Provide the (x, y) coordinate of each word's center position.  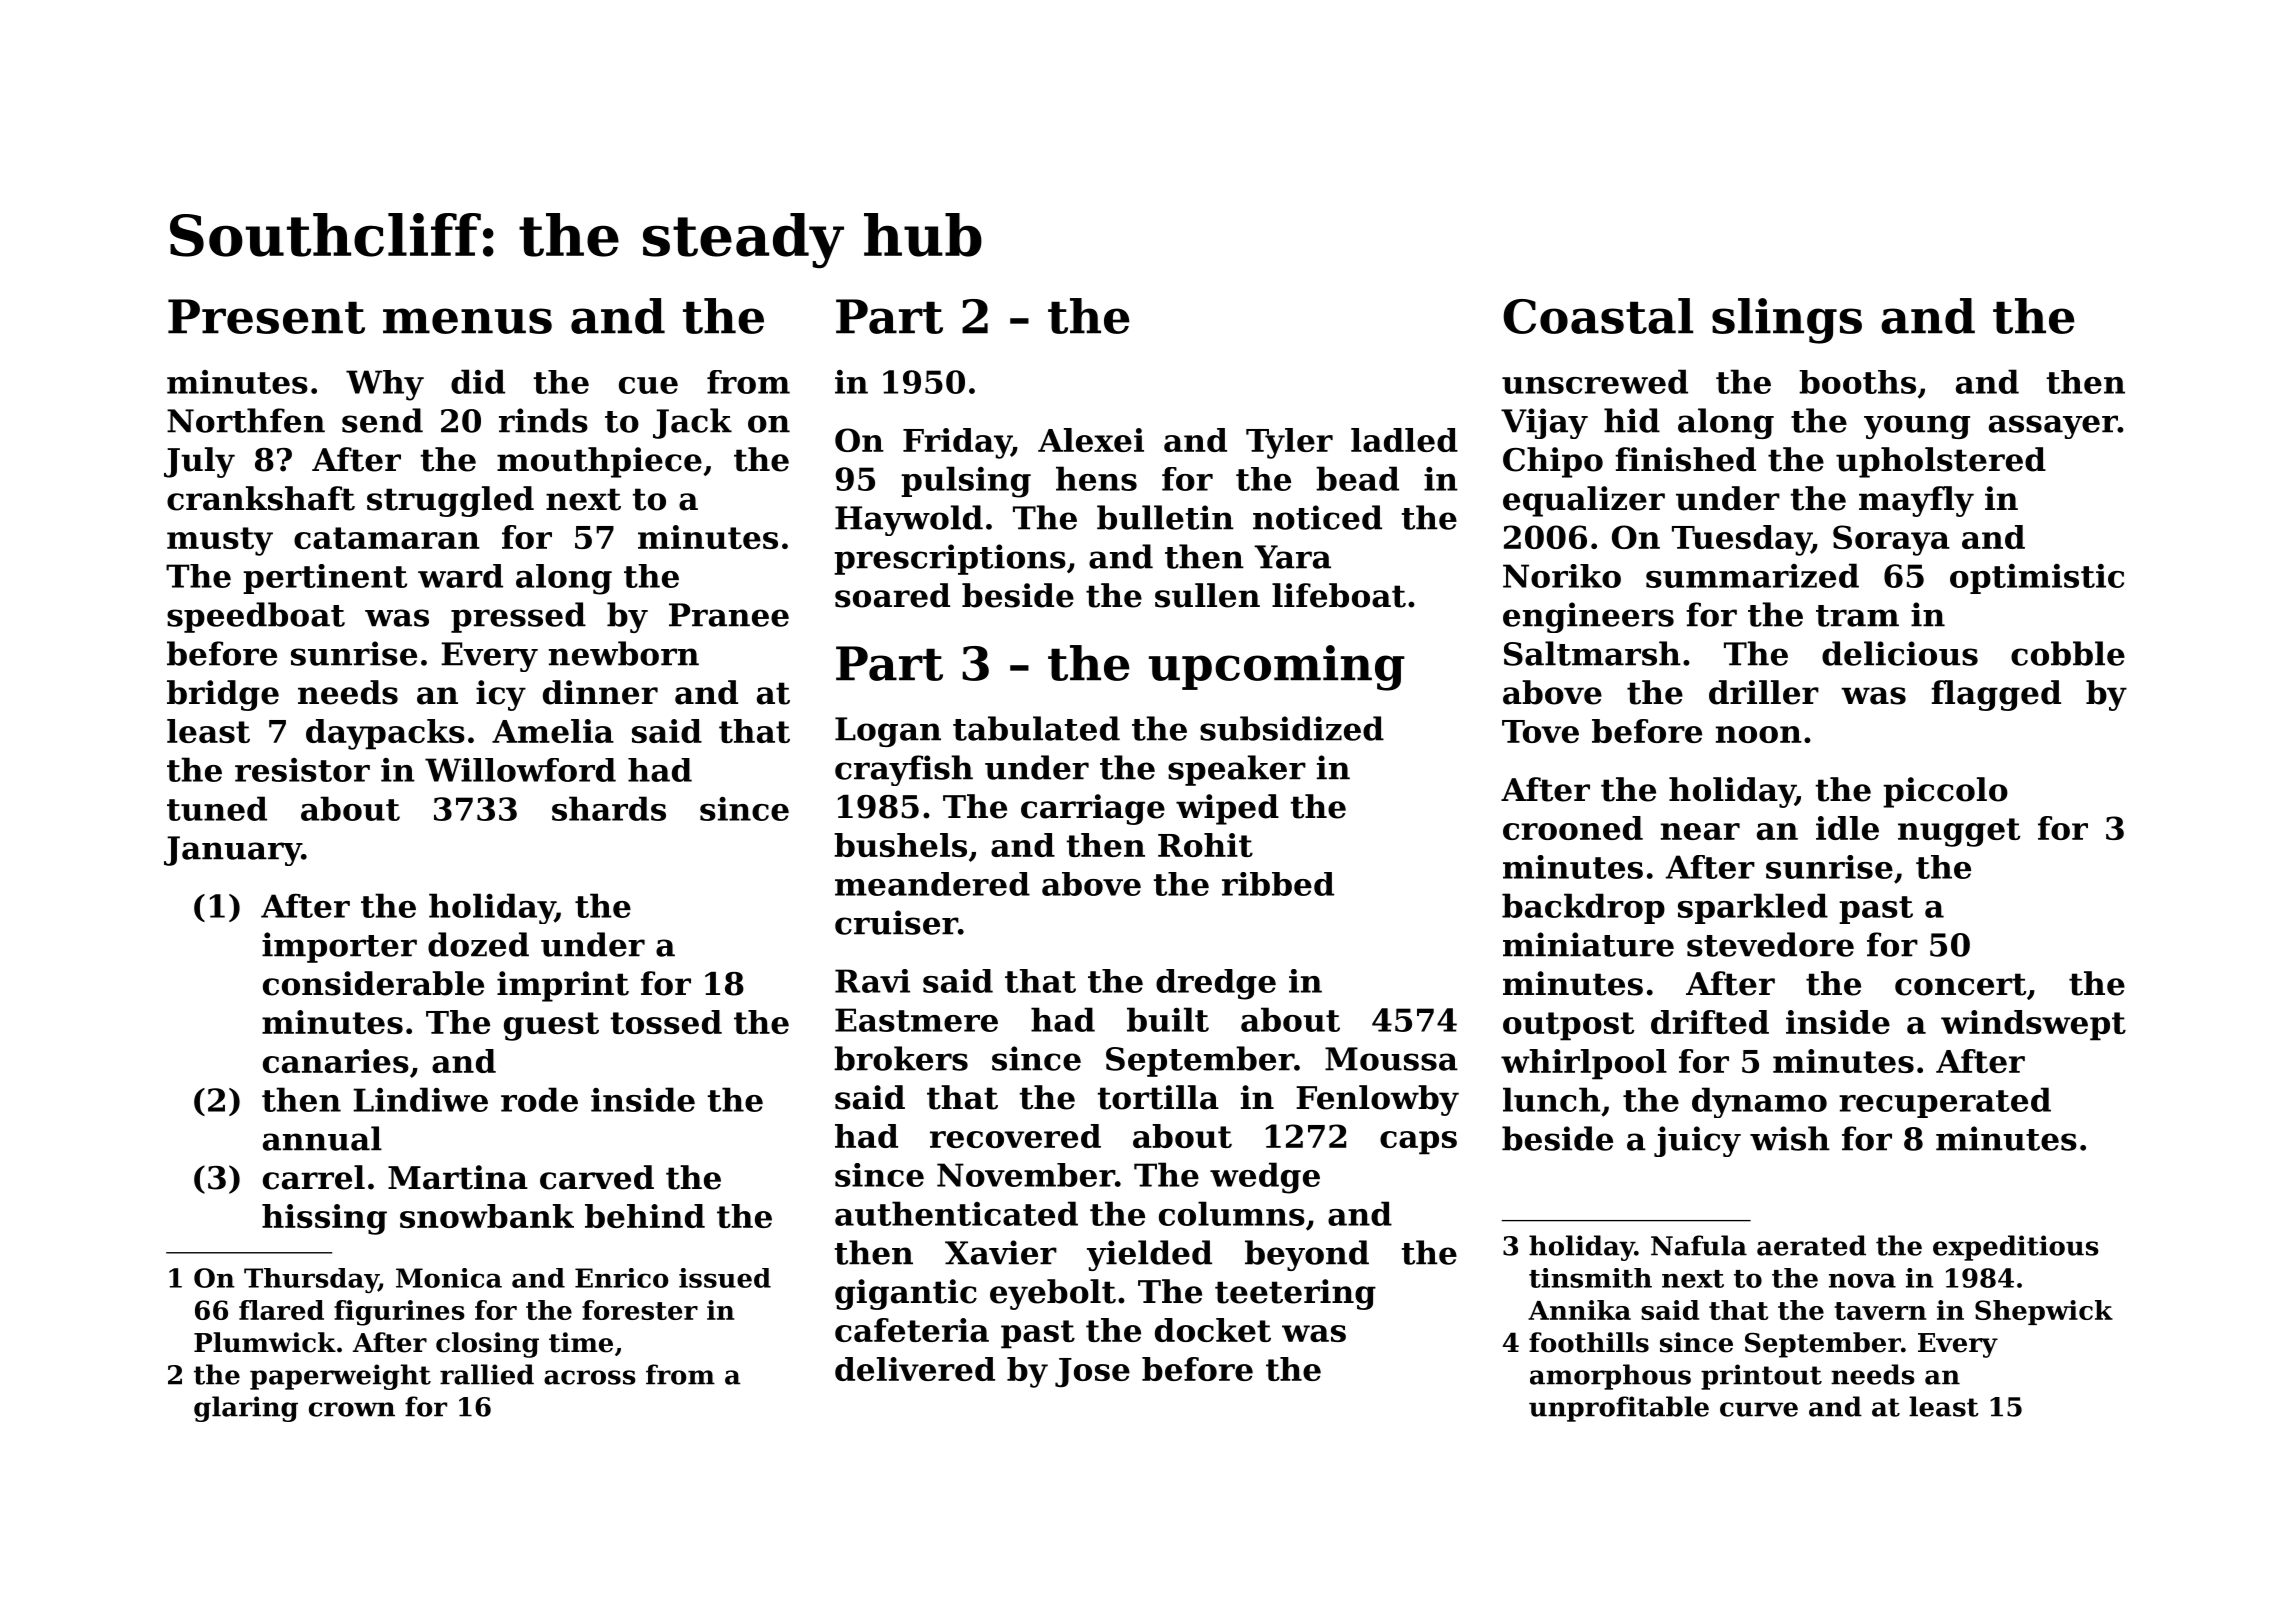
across (590, 1377)
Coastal (1598, 316)
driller (1764, 692)
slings (1787, 321)
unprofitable (1619, 1409)
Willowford (520, 770)
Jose (1092, 1373)
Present (266, 316)
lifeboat (1339, 595)
